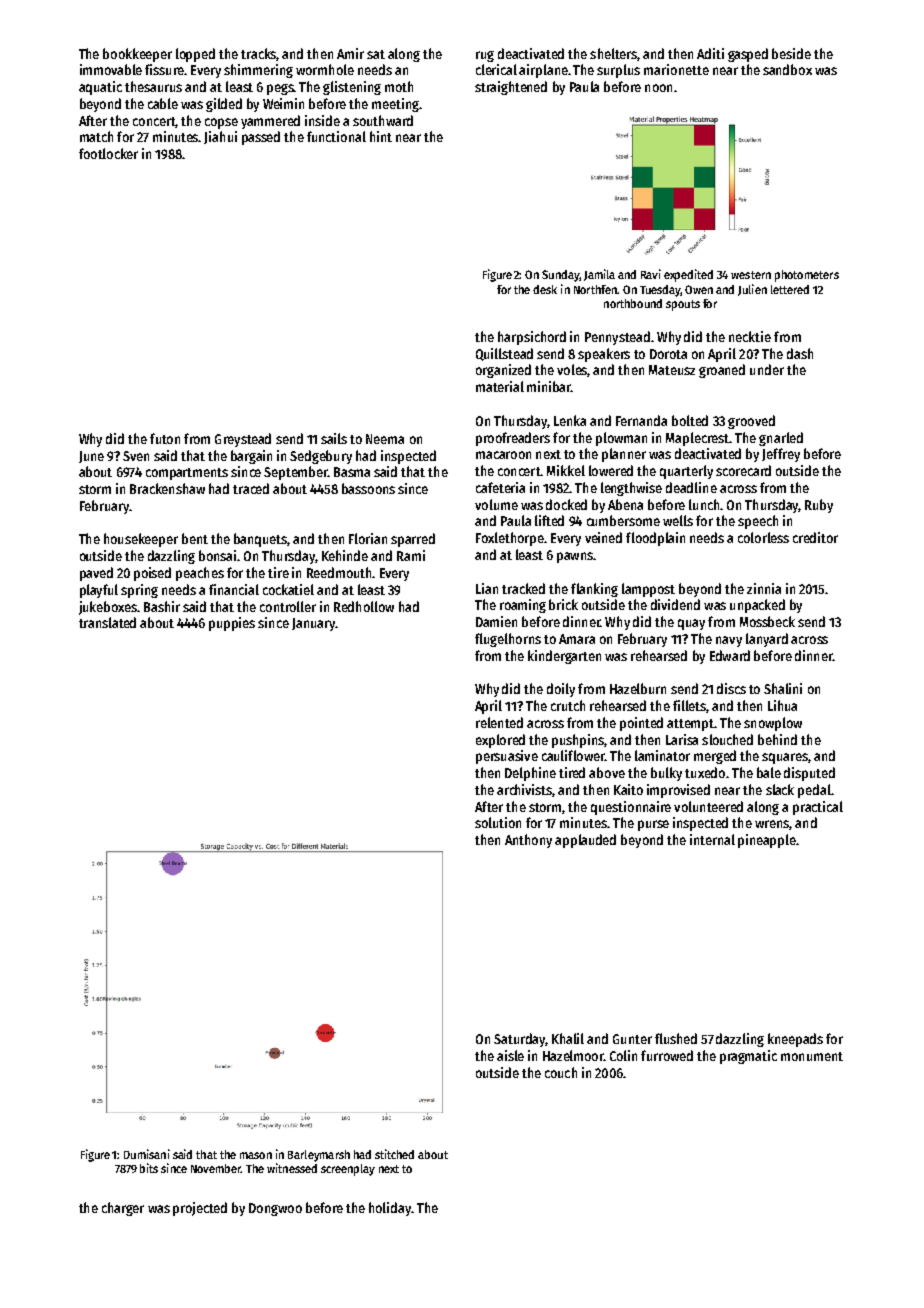  Describe the element at coordinates (819, 506) in the document. I see `Ruby` at that location.
